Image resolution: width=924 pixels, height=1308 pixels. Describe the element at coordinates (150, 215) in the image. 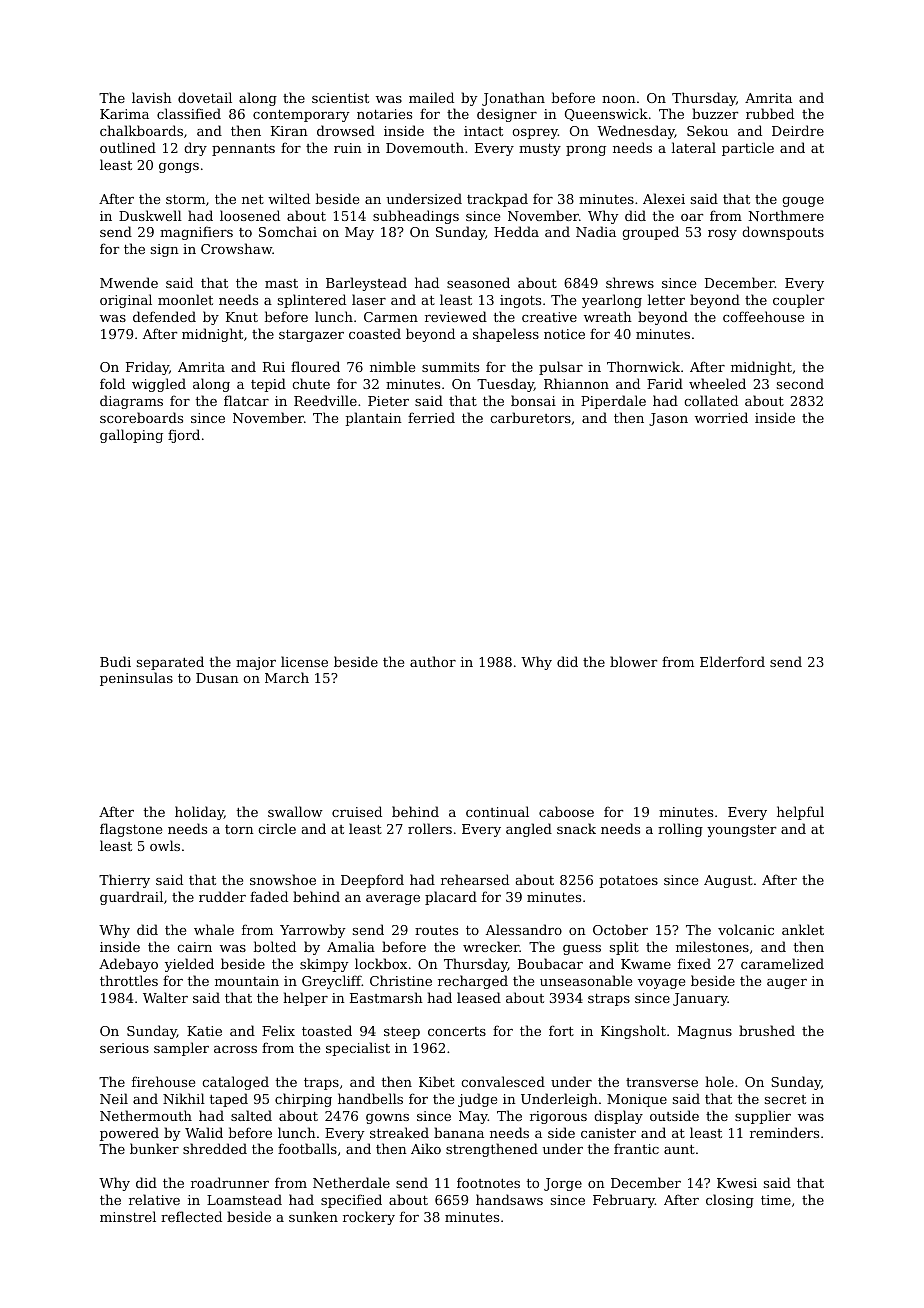

I see `Duskwell` at that location.
